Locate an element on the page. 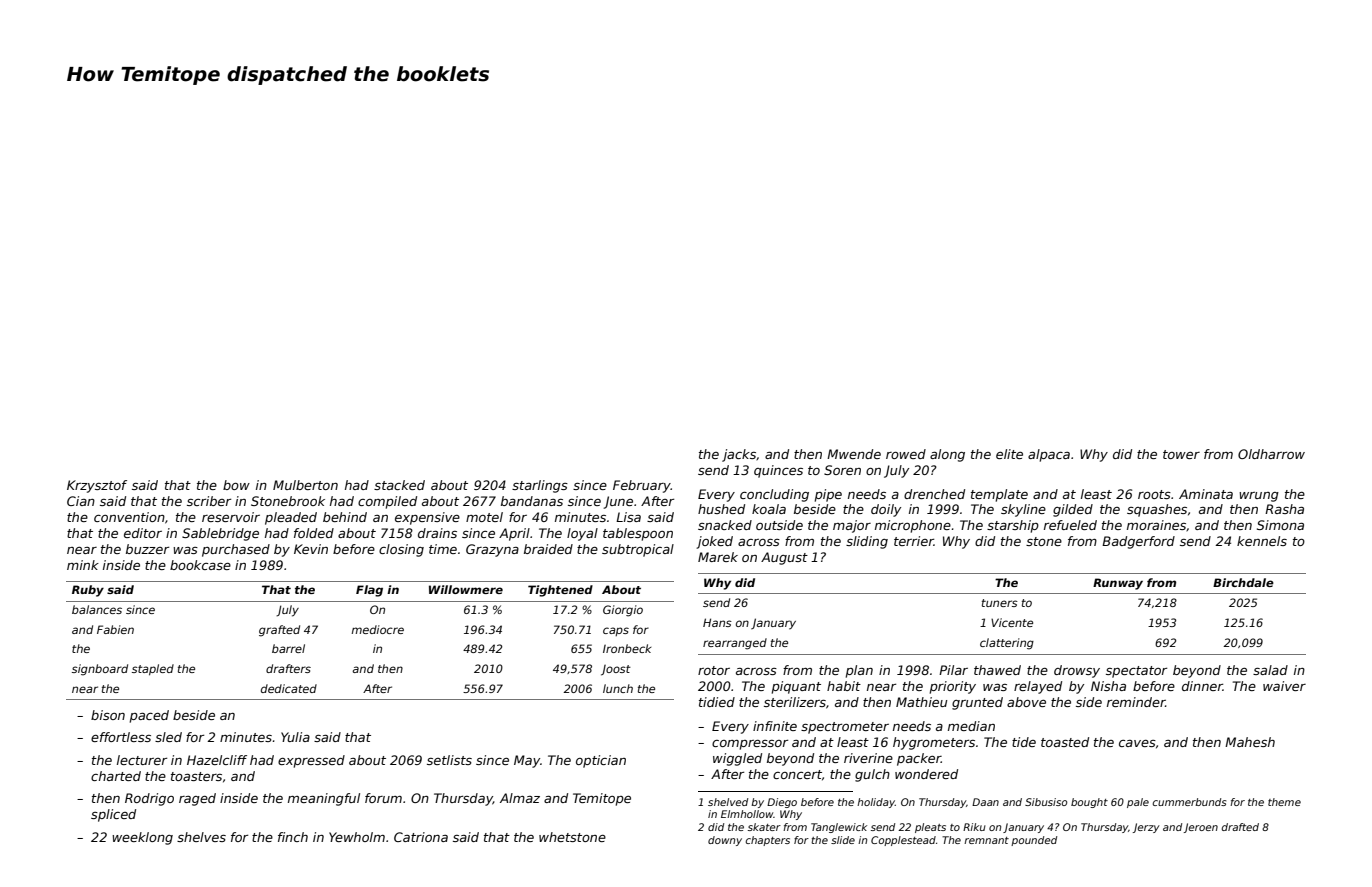 The height and width of the page is (887, 1372). mediocre is located at coordinates (377, 629).
